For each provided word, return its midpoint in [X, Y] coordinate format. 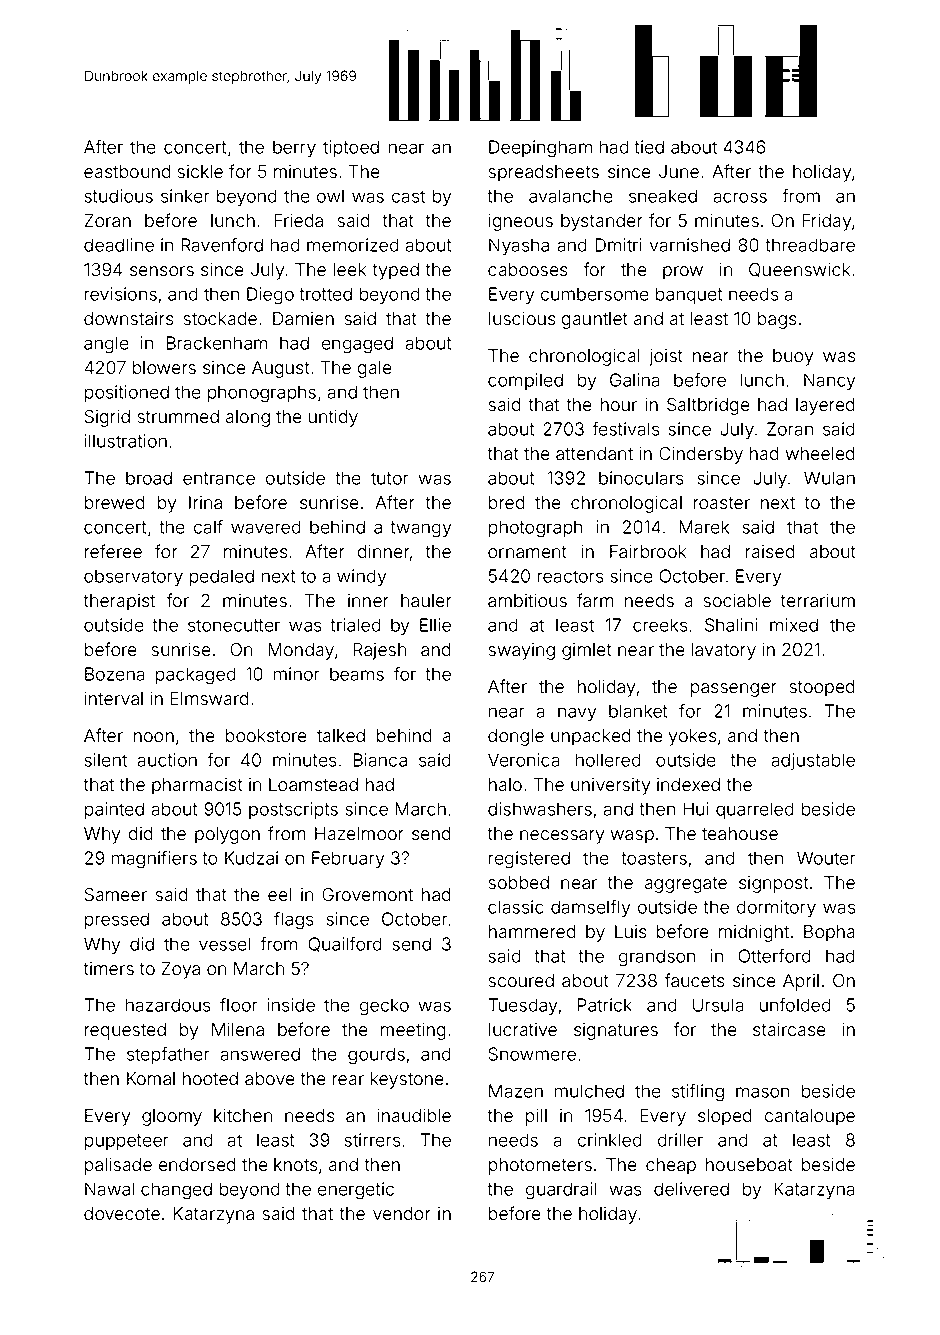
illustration [126, 441]
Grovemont [367, 895]
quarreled [755, 810]
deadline [119, 245]
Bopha [829, 933]
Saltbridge [708, 406]
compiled [525, 381]
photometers [540, 1166]
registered [529, 860]
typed [395, 271]
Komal [151, 1079]
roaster [722, 503]
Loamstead [313, 785]
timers [108, 969]
